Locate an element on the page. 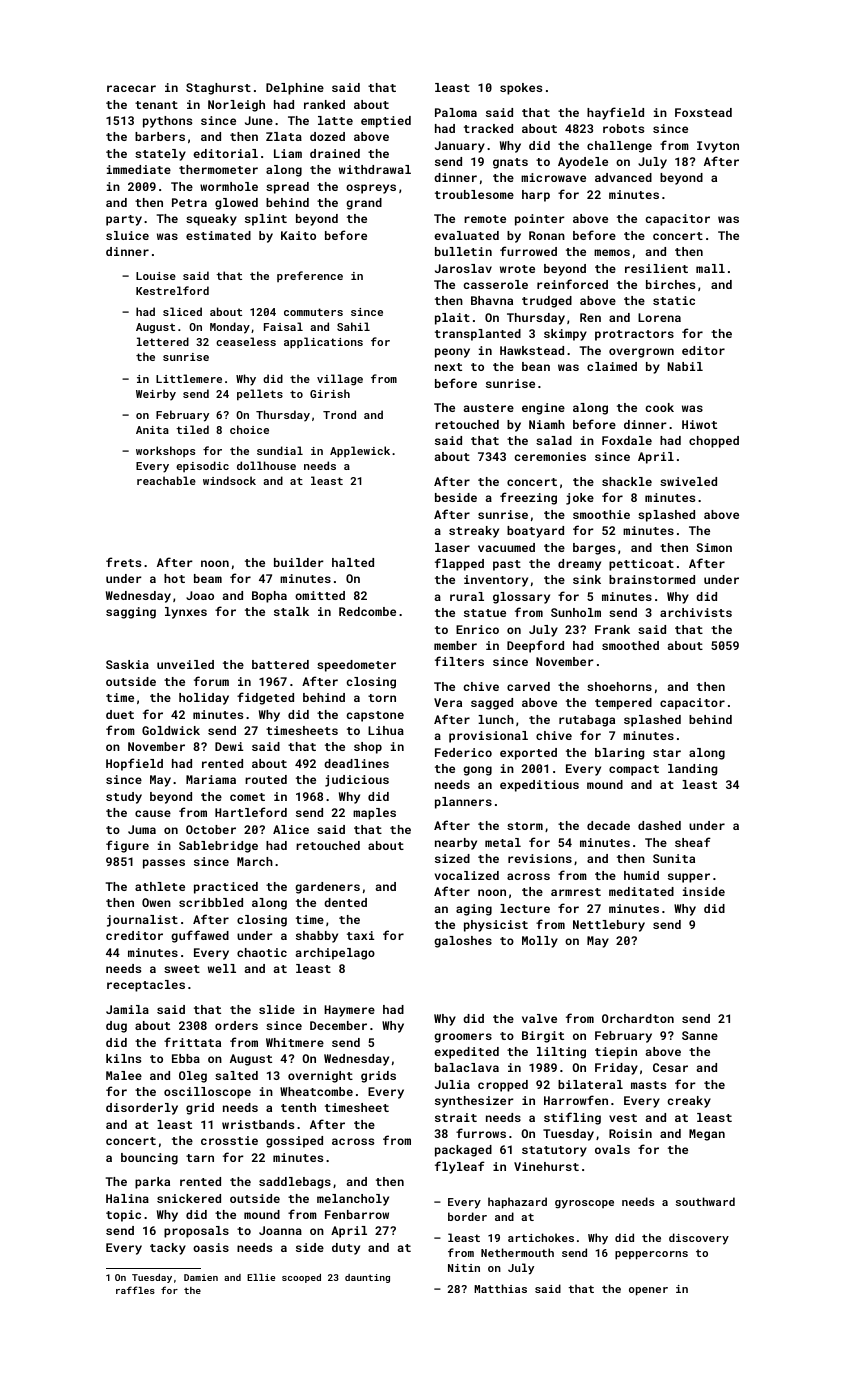 The image size is (849, 1400). proposals is located at coordinates (196, 1232).
